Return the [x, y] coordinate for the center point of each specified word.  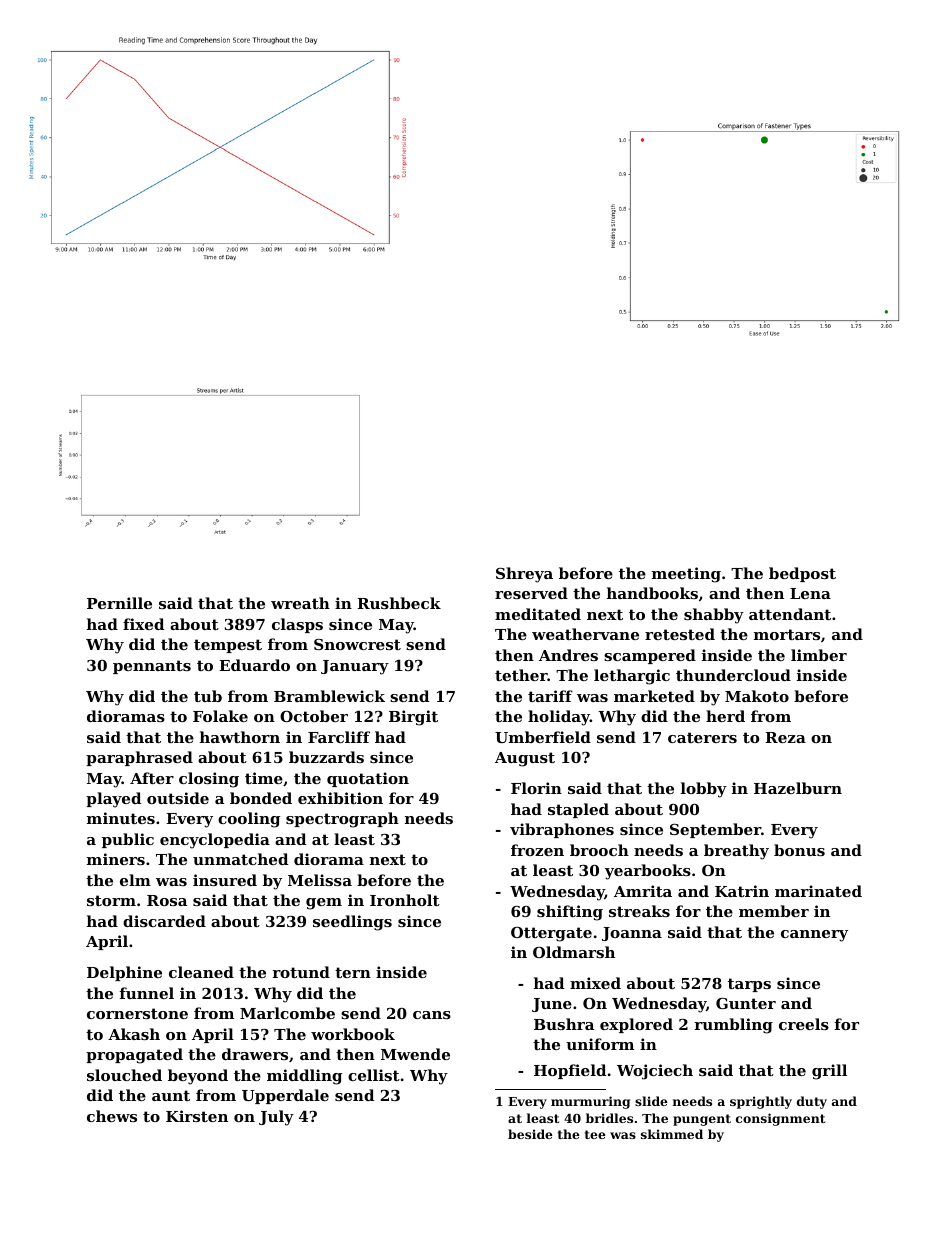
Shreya [524, 575]
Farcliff [339, 737]
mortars [787, 634]
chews [112, 1116]
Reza [785, 737]
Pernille [119, 603]
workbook [353, 1034]
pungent [702, 1120]
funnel [147, 993]
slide [651, 1101]
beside [530, 1134]
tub [208, 696]
